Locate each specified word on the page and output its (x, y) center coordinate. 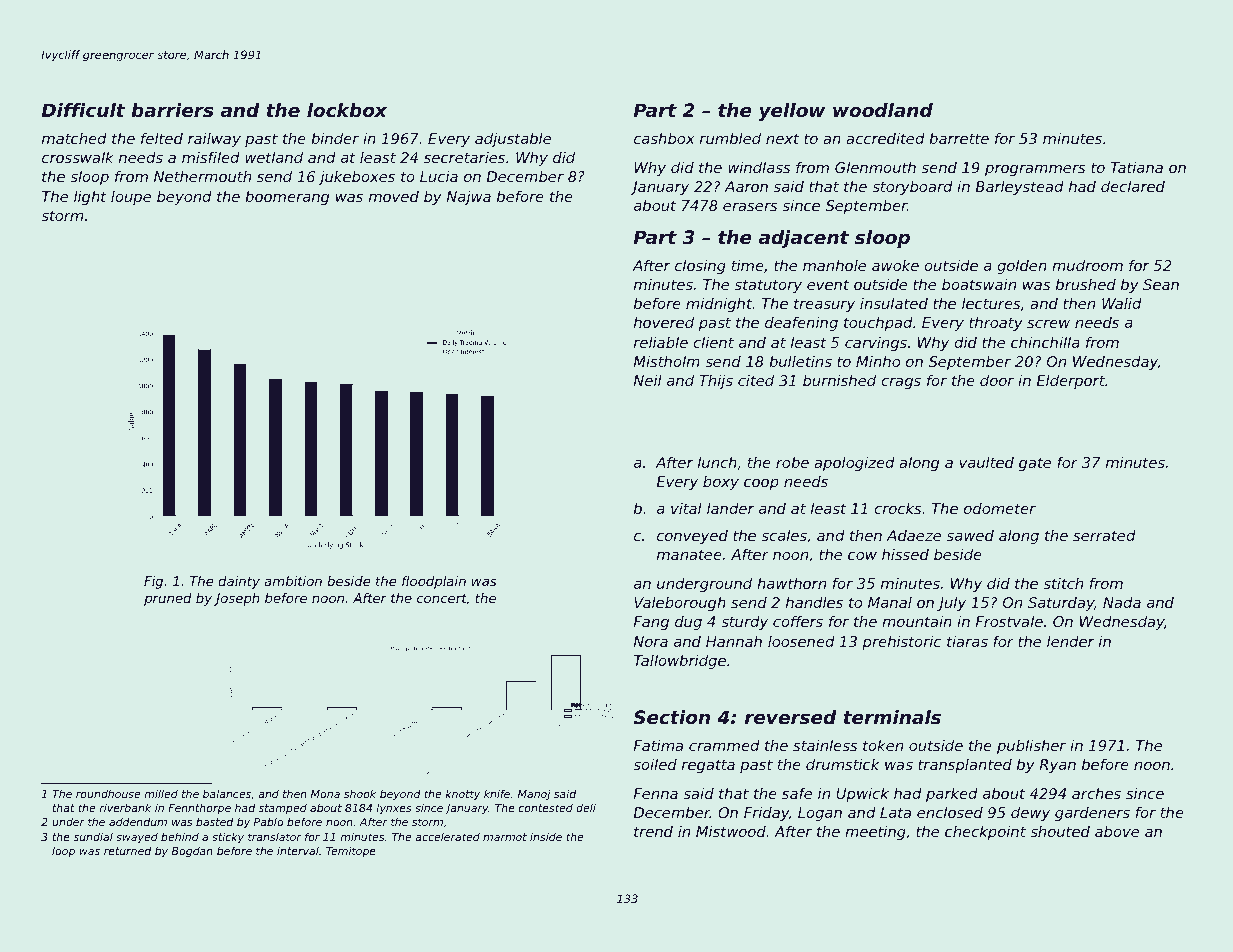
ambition (293, 581)
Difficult (83, 110)
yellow (791, 112)
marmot (505, 837)
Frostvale (1009, 621)
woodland (883, 110)
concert (442, 599)
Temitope (351, 852)
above (1117, 831)
